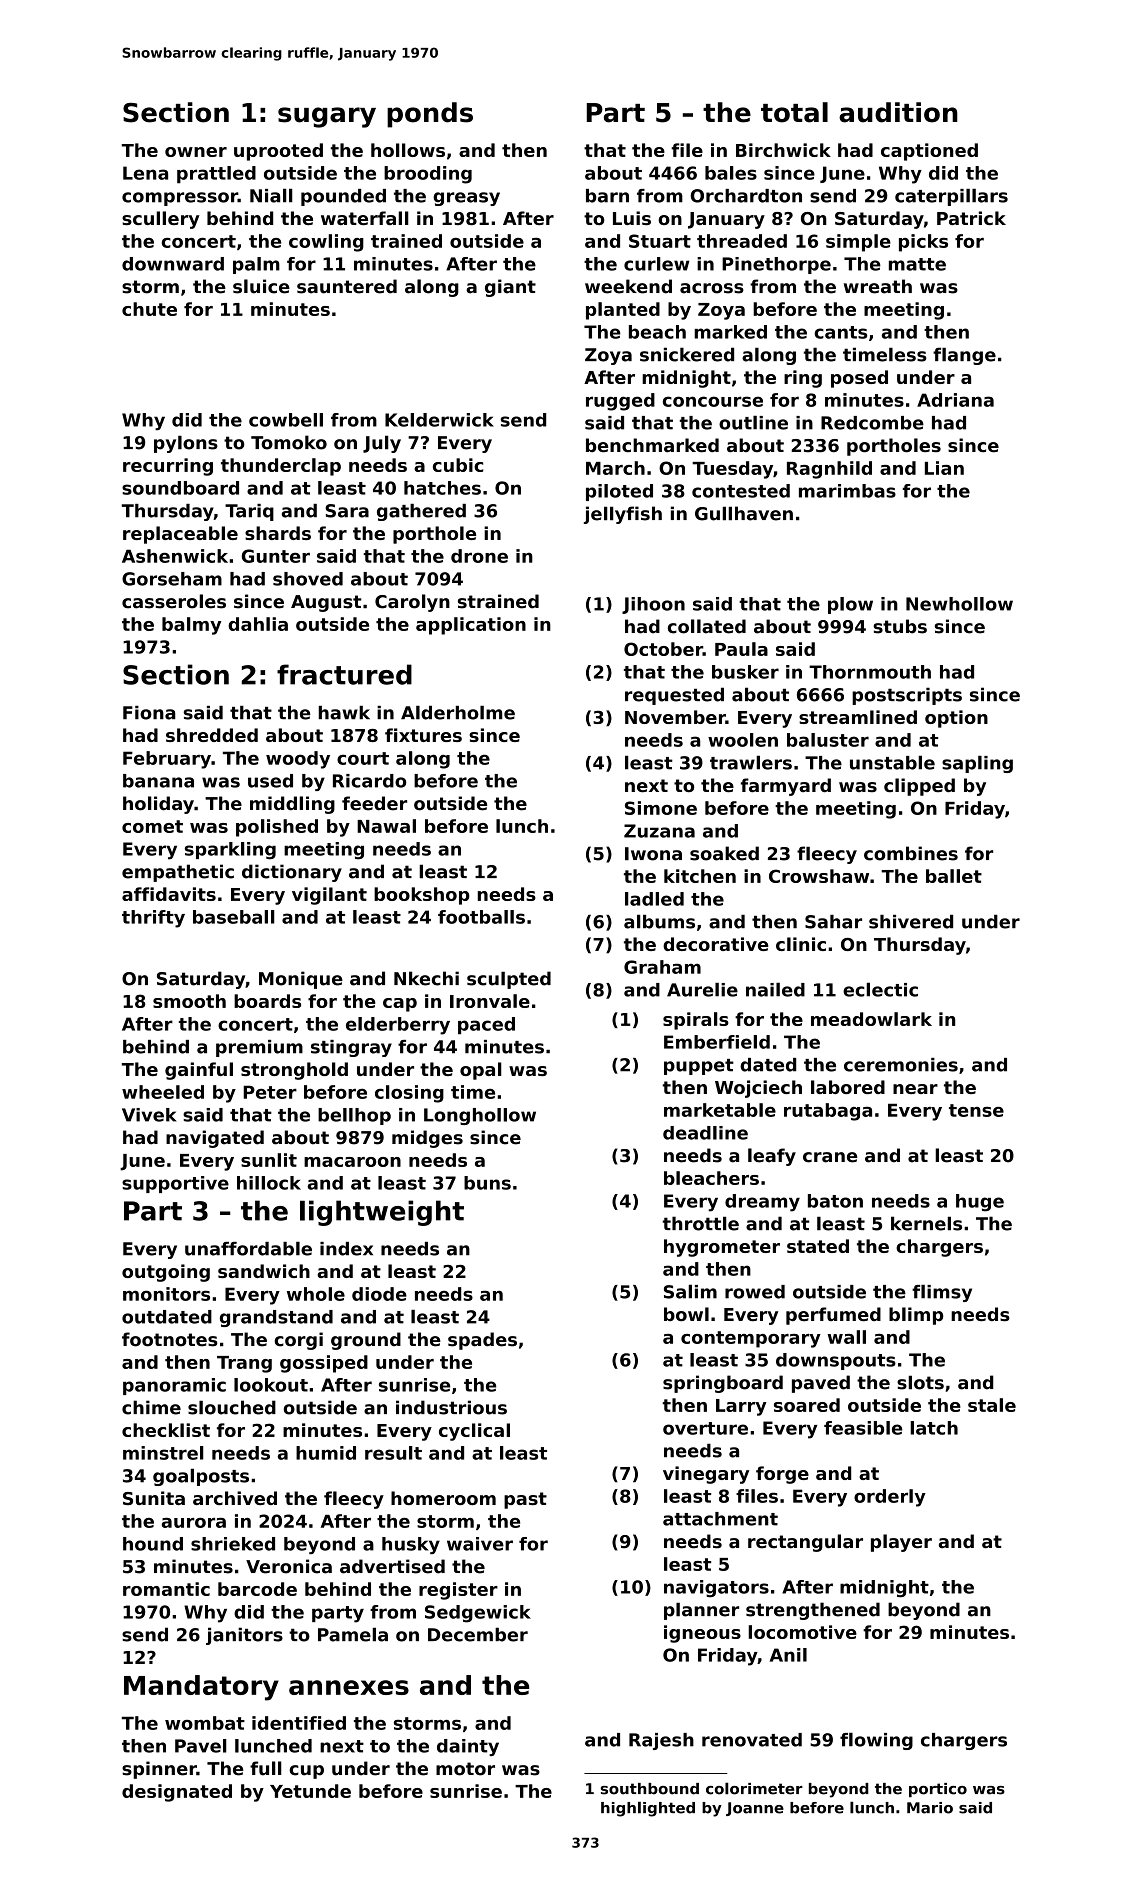 The image size is (1143, 1882). Describe the element at coordinates (712, 288) in the screenshot. I see `across` at that location.
